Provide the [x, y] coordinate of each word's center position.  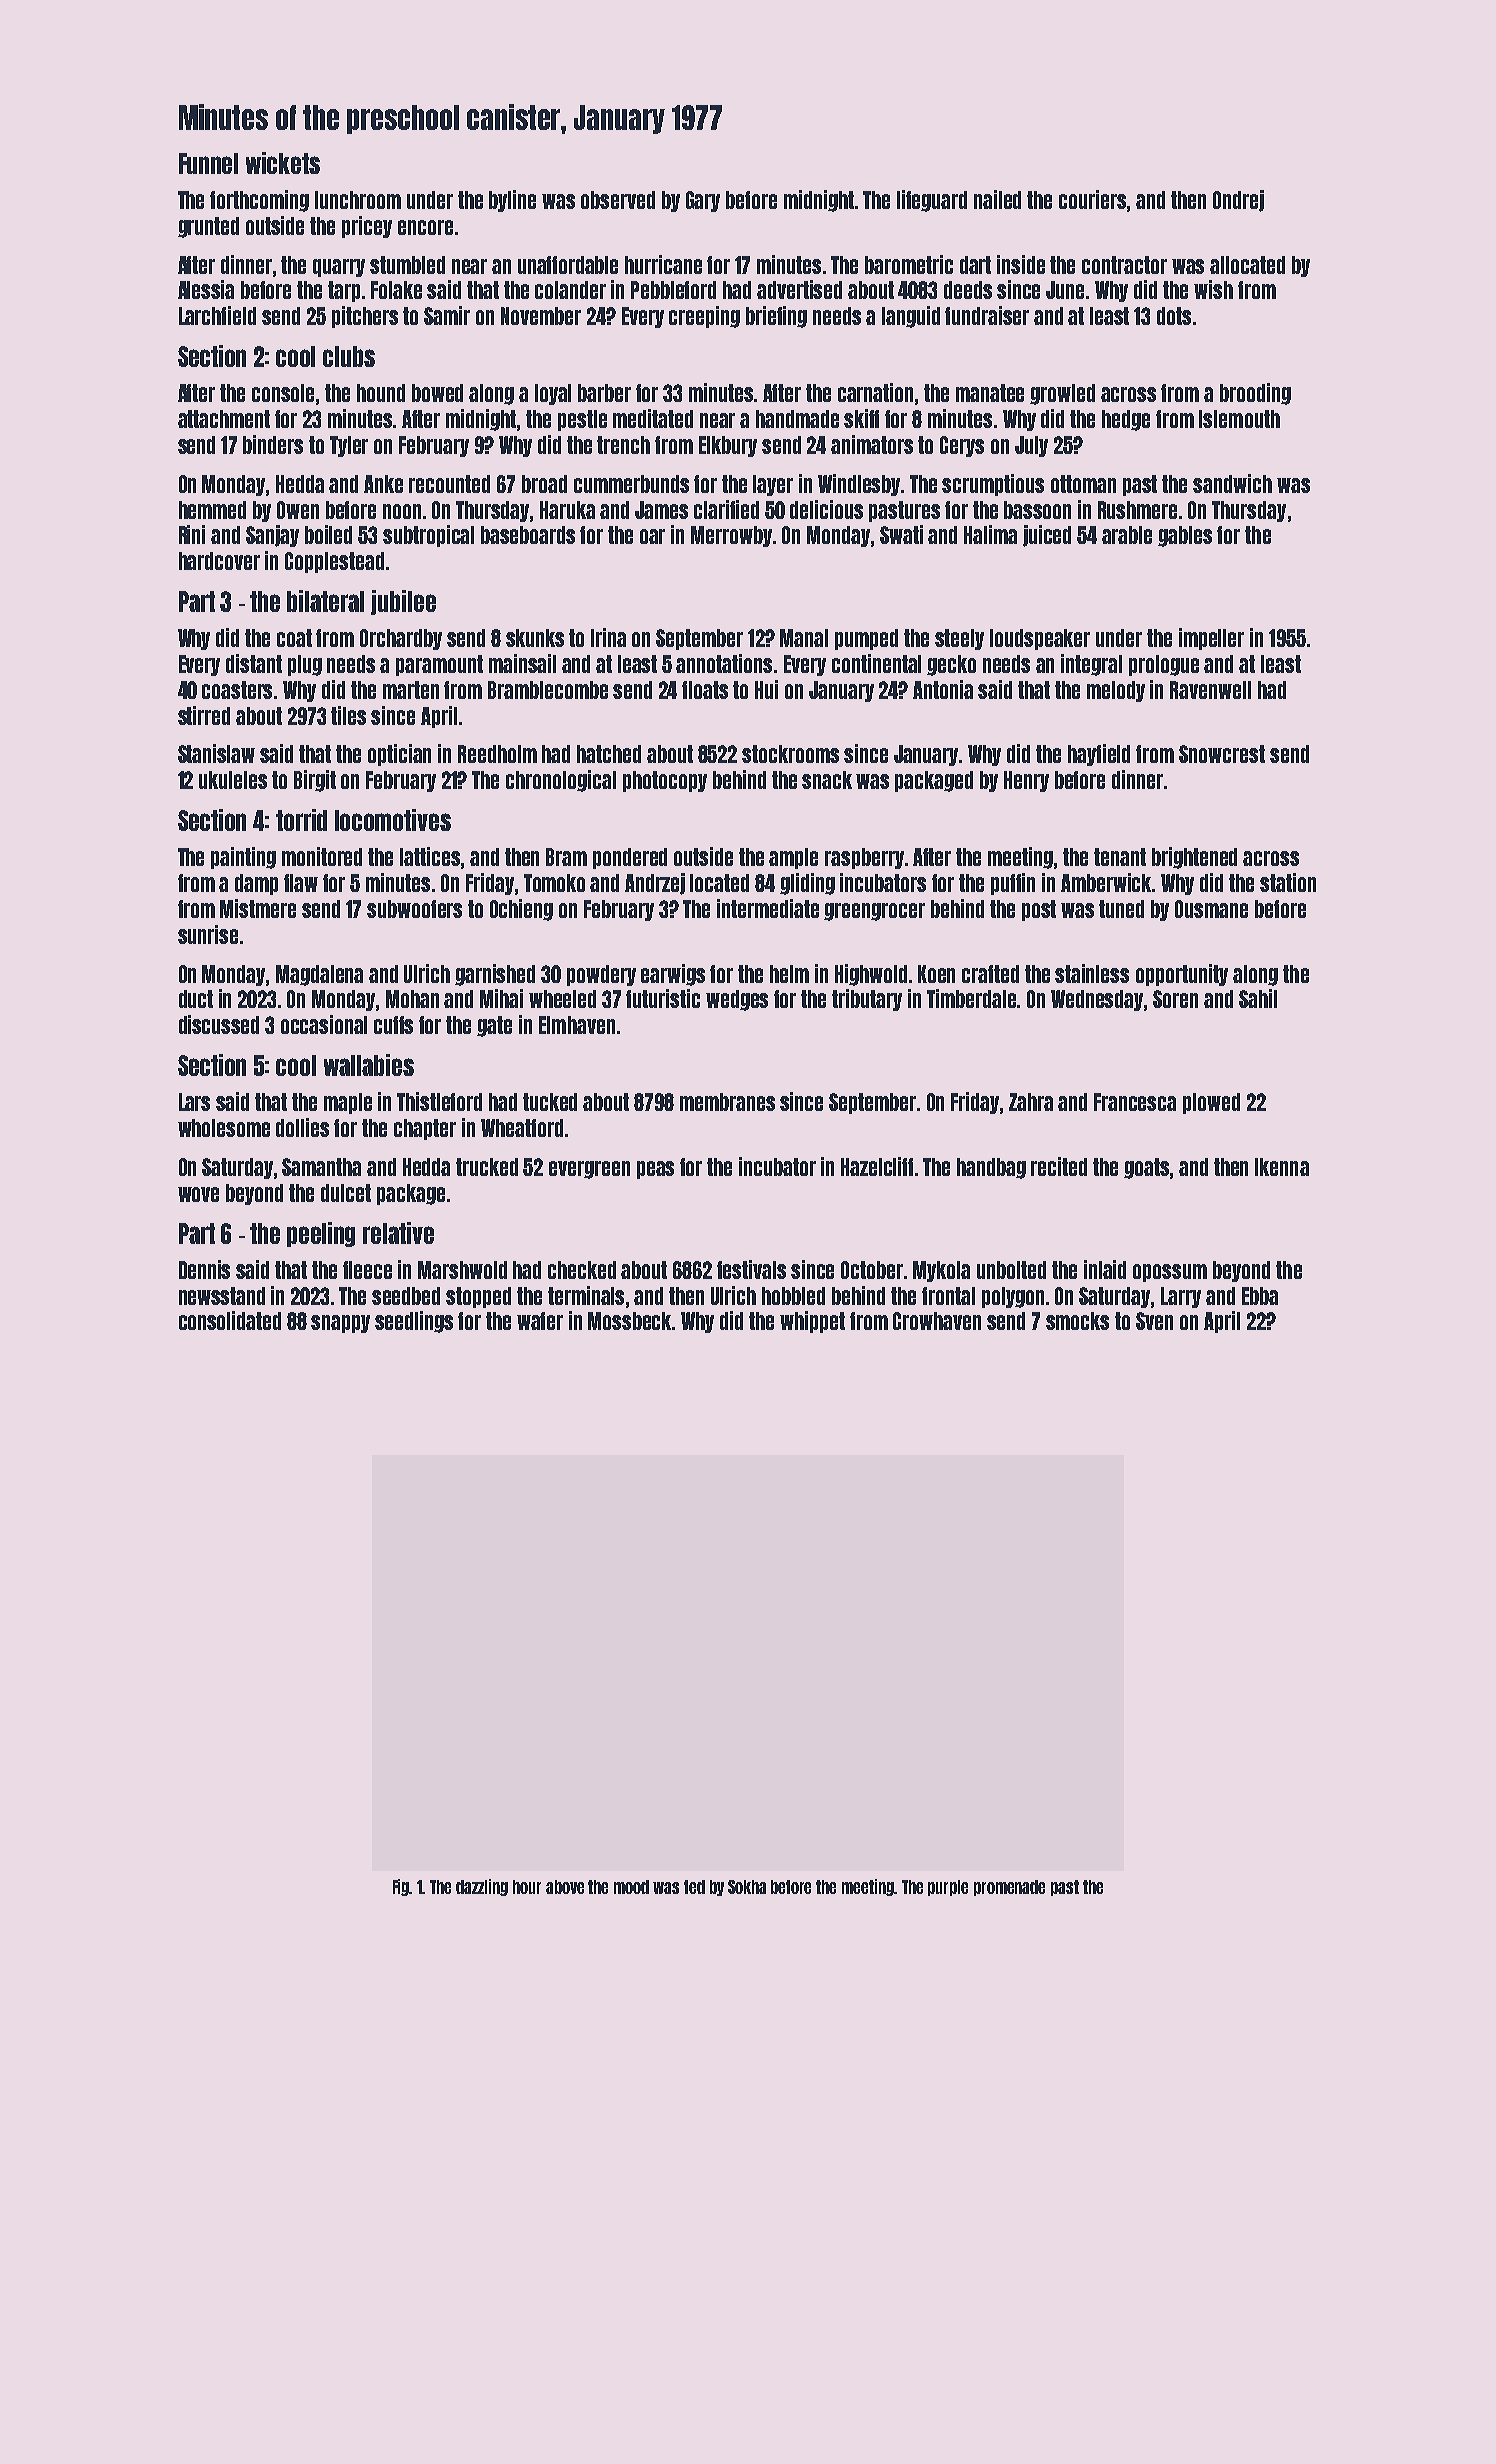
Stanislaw [216, 753]
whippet [812, 1322]
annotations [724, 663]
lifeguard [932, 201]
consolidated [230, 1320]
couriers [1092, 199]
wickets [283, 163]
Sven [1154, 1321]
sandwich [1232, 483]
